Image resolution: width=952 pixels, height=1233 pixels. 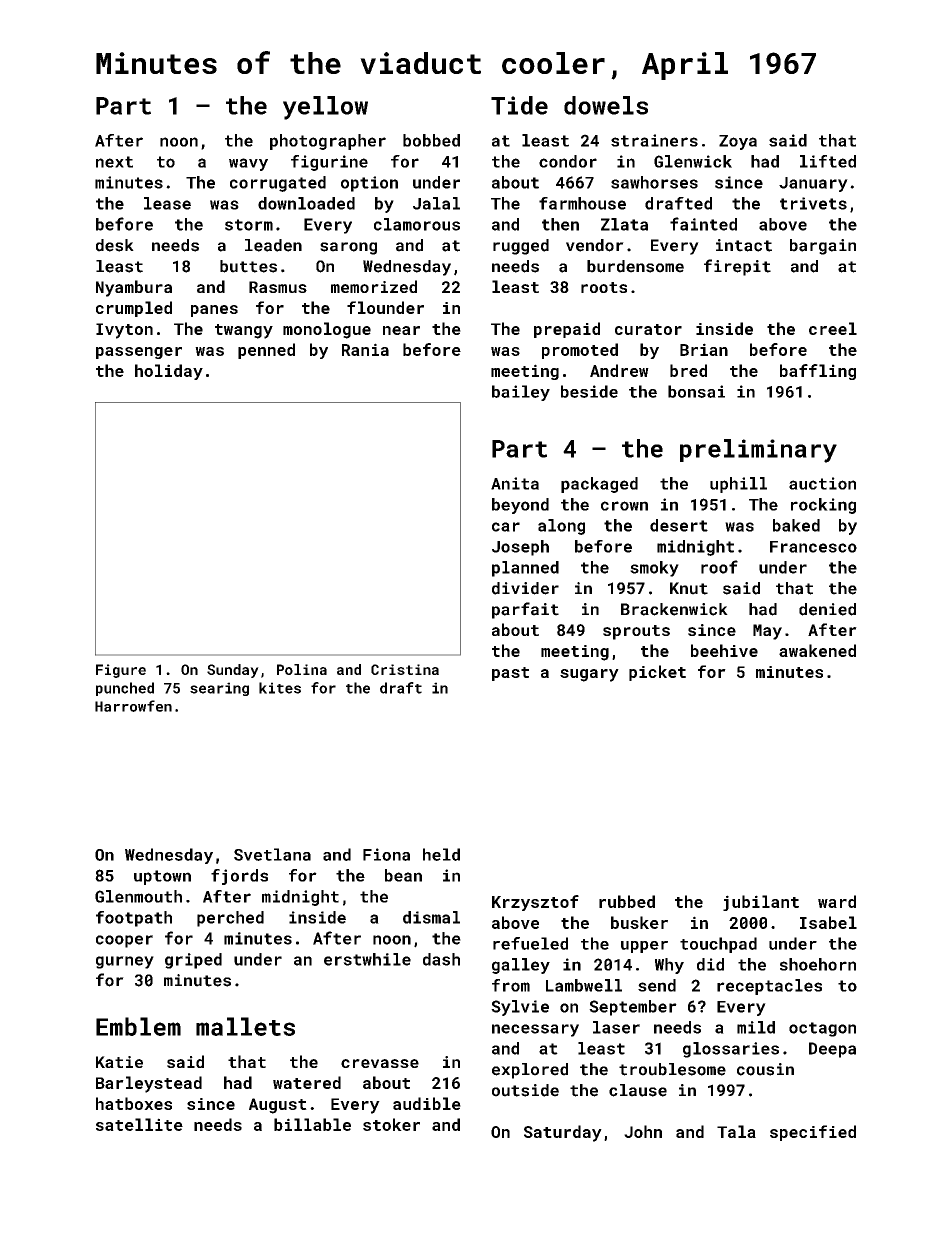 What do you see at coordinates (520, 548) in the page?
I see `Joseph` at bounding box center [520, 548].
